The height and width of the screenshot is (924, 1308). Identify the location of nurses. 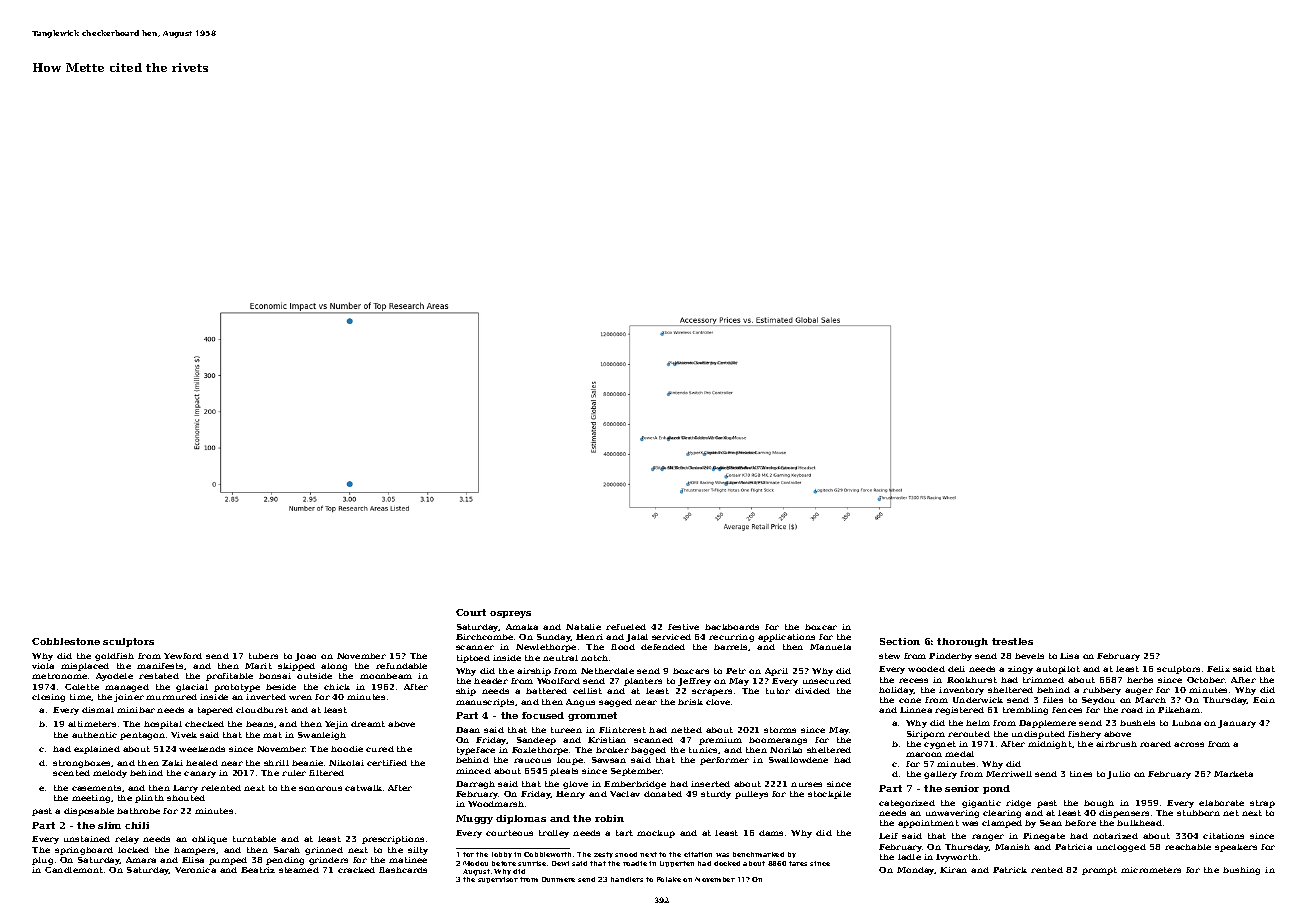
(806, 784).
